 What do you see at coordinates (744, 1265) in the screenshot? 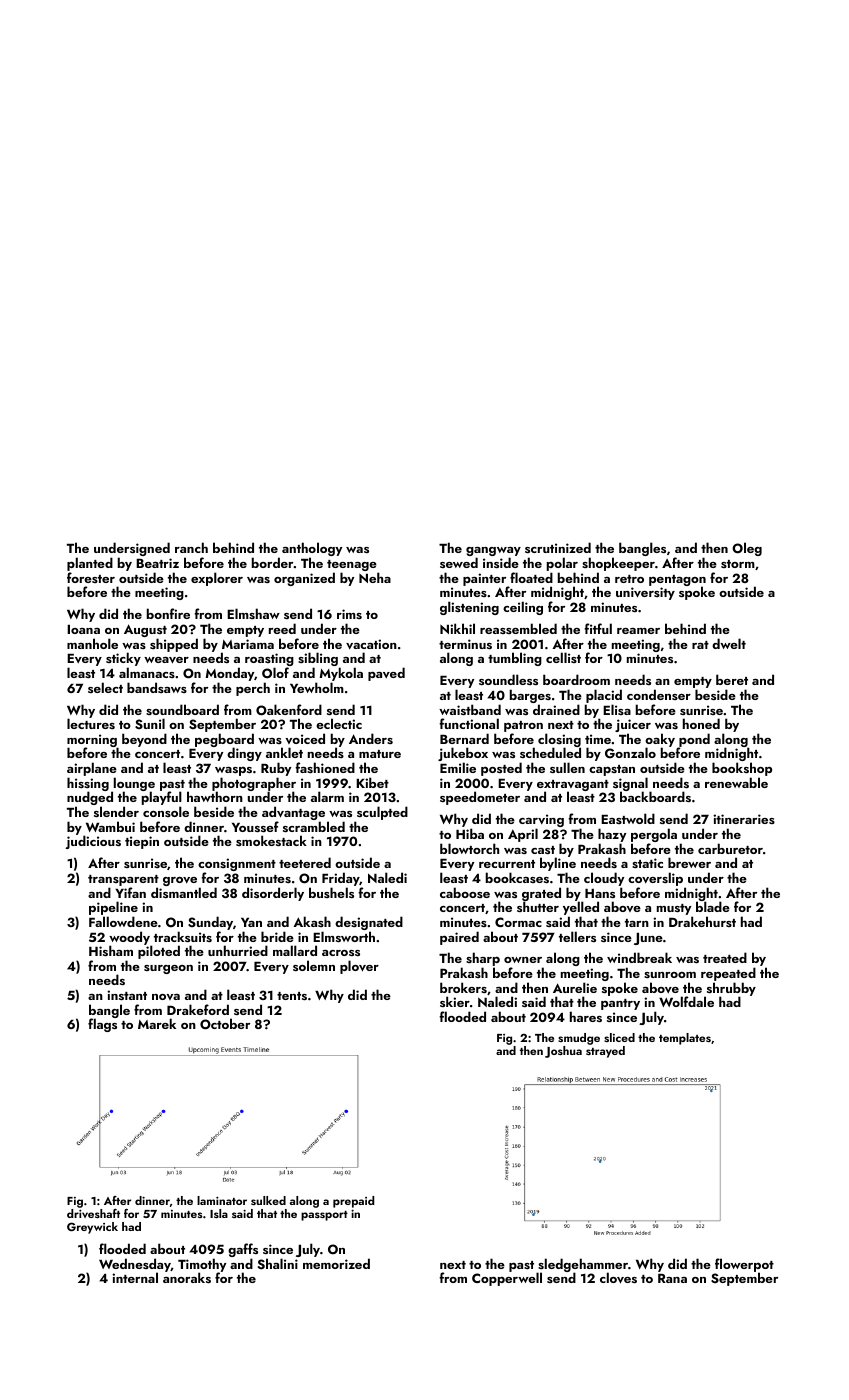
I see `flowerpot` at bounding box center [744, 1265].
